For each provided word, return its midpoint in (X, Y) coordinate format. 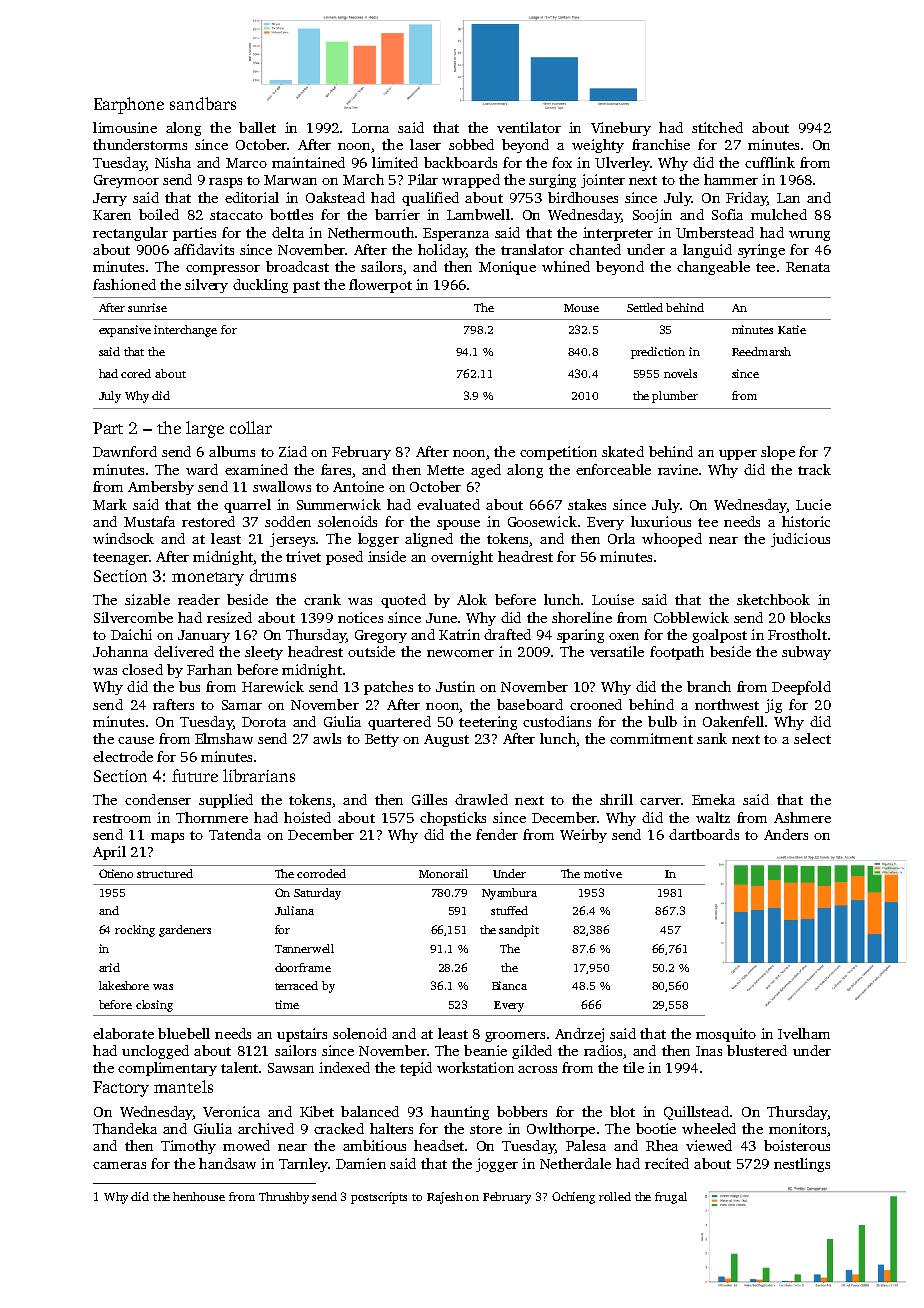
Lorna (370, 128)
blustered (757, 1050)
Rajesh (445, 1198)
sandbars (203, 103)
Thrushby (284, 1198)
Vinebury (621, 129)
